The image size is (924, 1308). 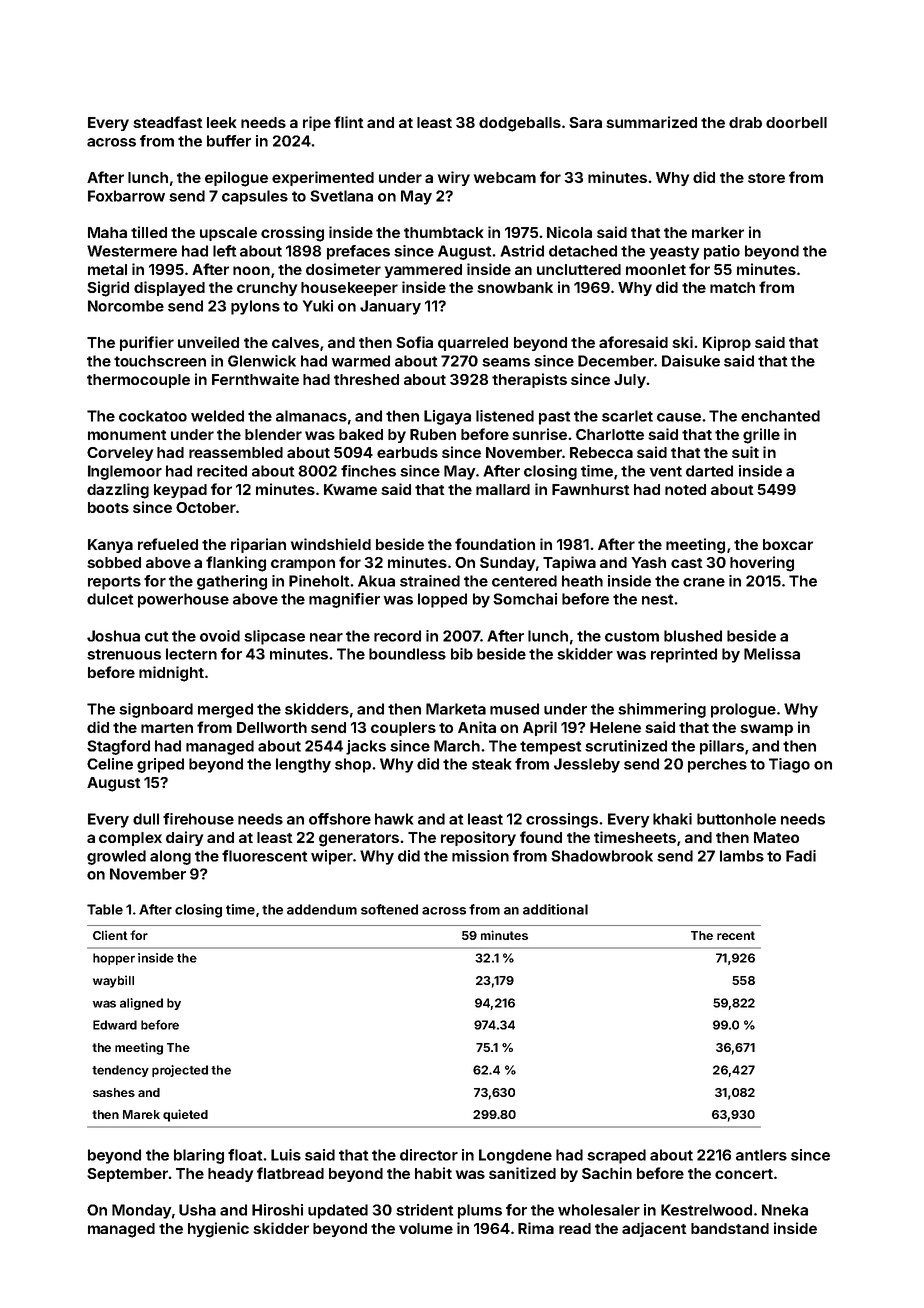 What do you see at coordinates (722, 747) in the screenshot?
I see `pillars` at bounding box center [722, 747].
